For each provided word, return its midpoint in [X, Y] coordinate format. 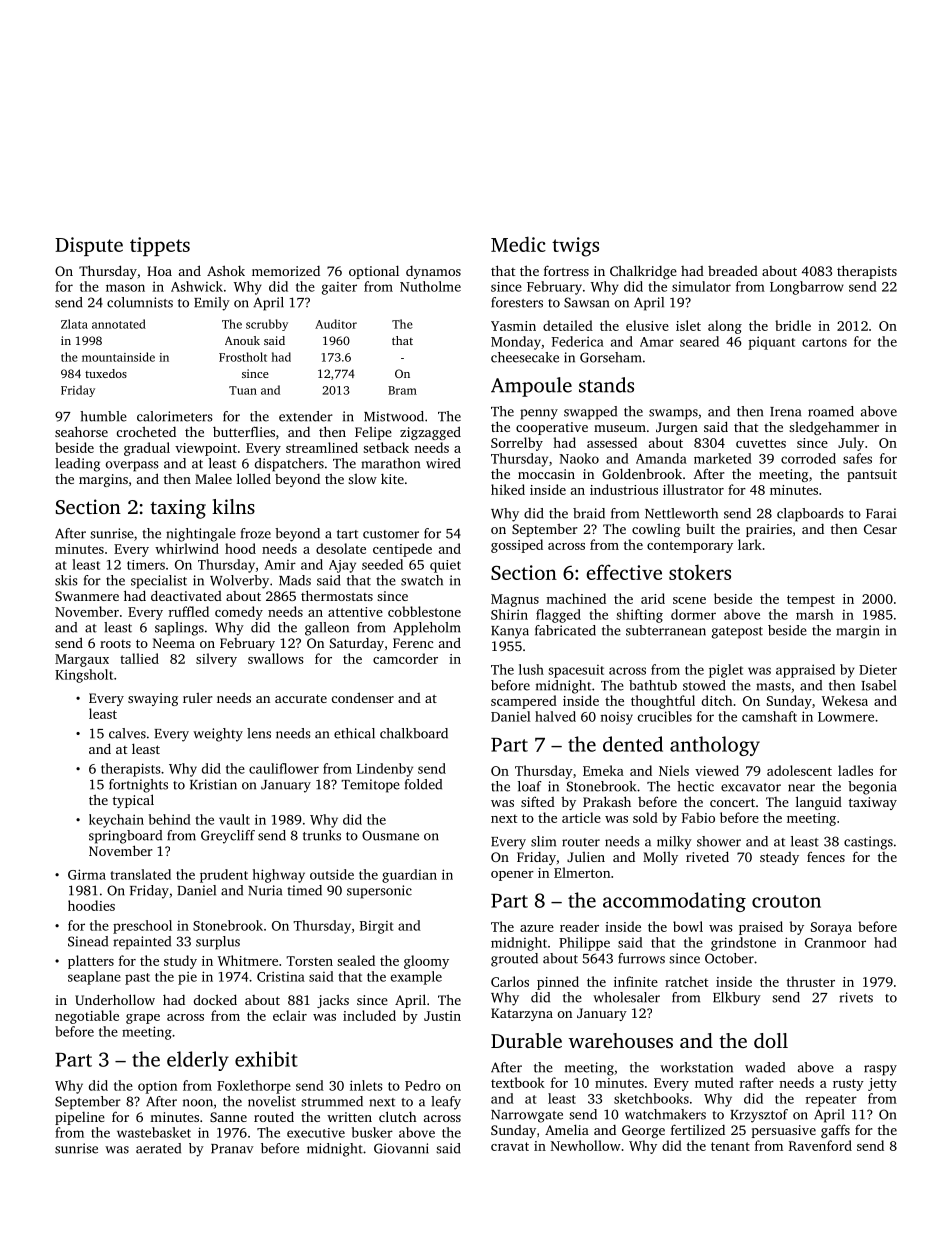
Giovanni [401, 1148]
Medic [518, 244]
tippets [160, 246]
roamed [831, 411]
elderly [198, 1061]
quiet [445, 566]
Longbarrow [807, 288]
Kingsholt [84, 676]
